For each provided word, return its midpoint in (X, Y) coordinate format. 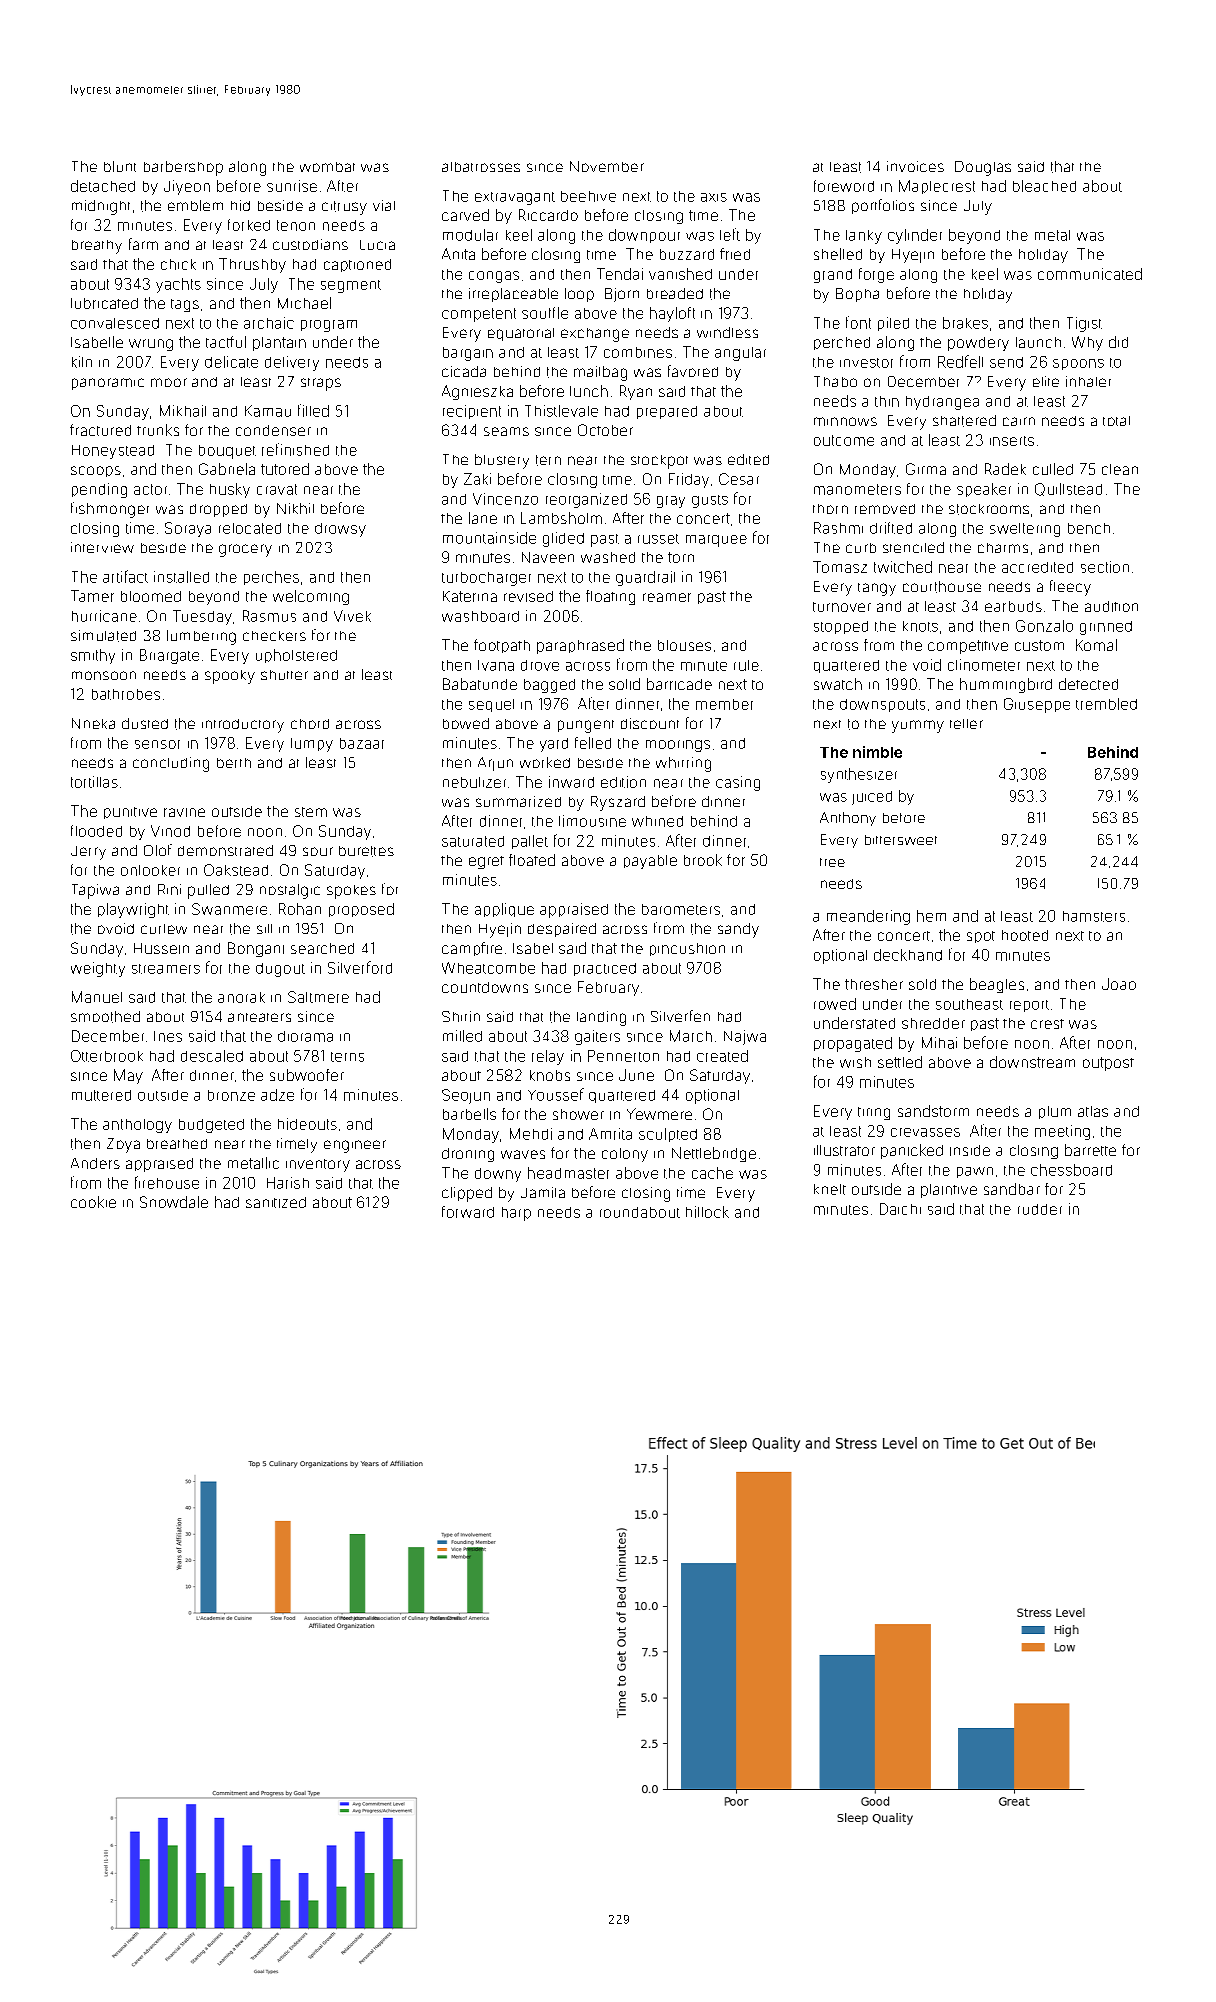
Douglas (983, 168)
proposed (361, 910)
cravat (277, 489)
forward (468, 1212)
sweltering (1025, 530)
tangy (877, 589)
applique (504, 910)
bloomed (151, 596)
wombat (327, 167)
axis (714, 197)
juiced (872, 798)
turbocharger (486, 579)
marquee (716, 541)
